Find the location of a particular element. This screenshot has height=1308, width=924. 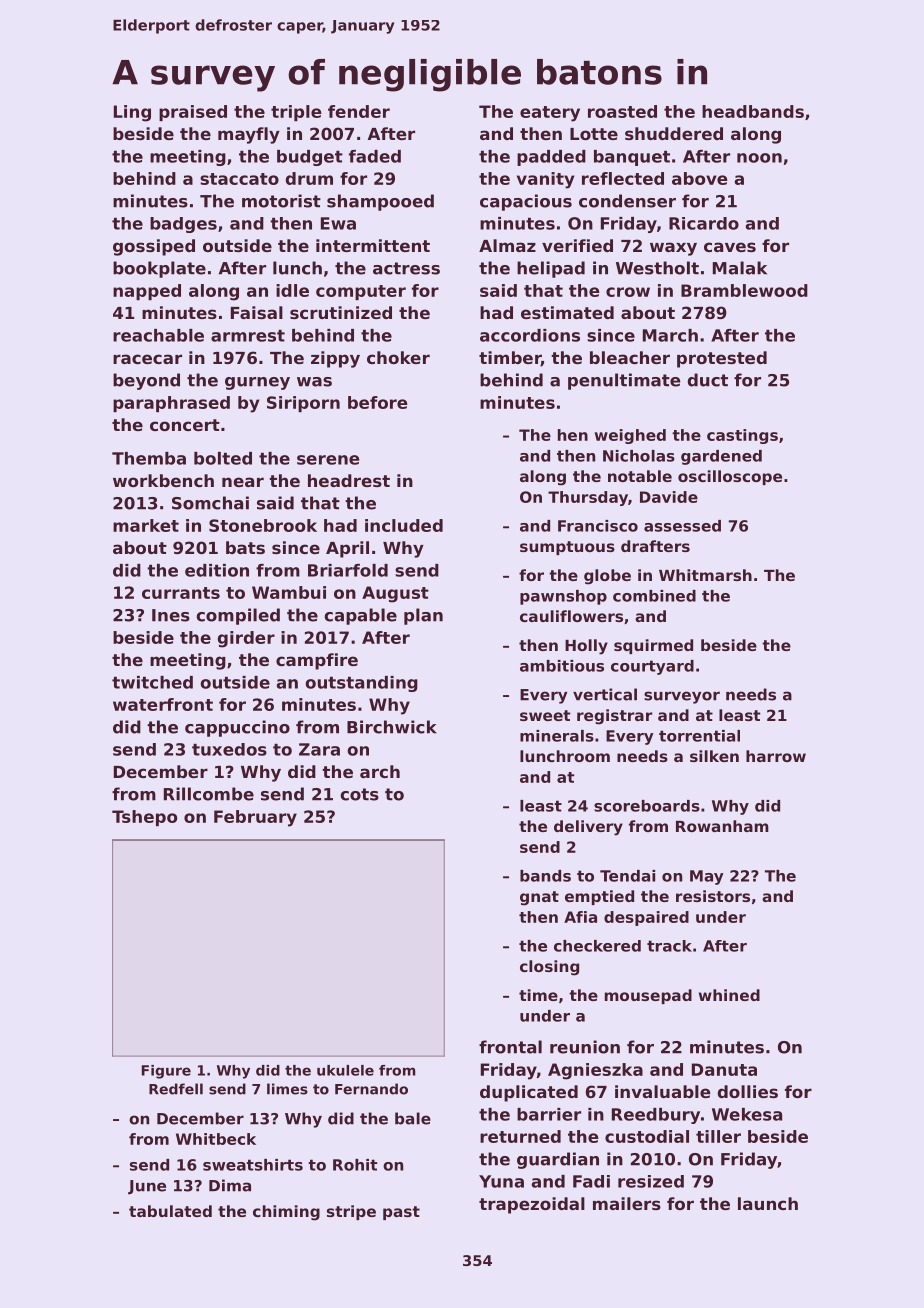

headrest is located at coordinates (349, 480).
